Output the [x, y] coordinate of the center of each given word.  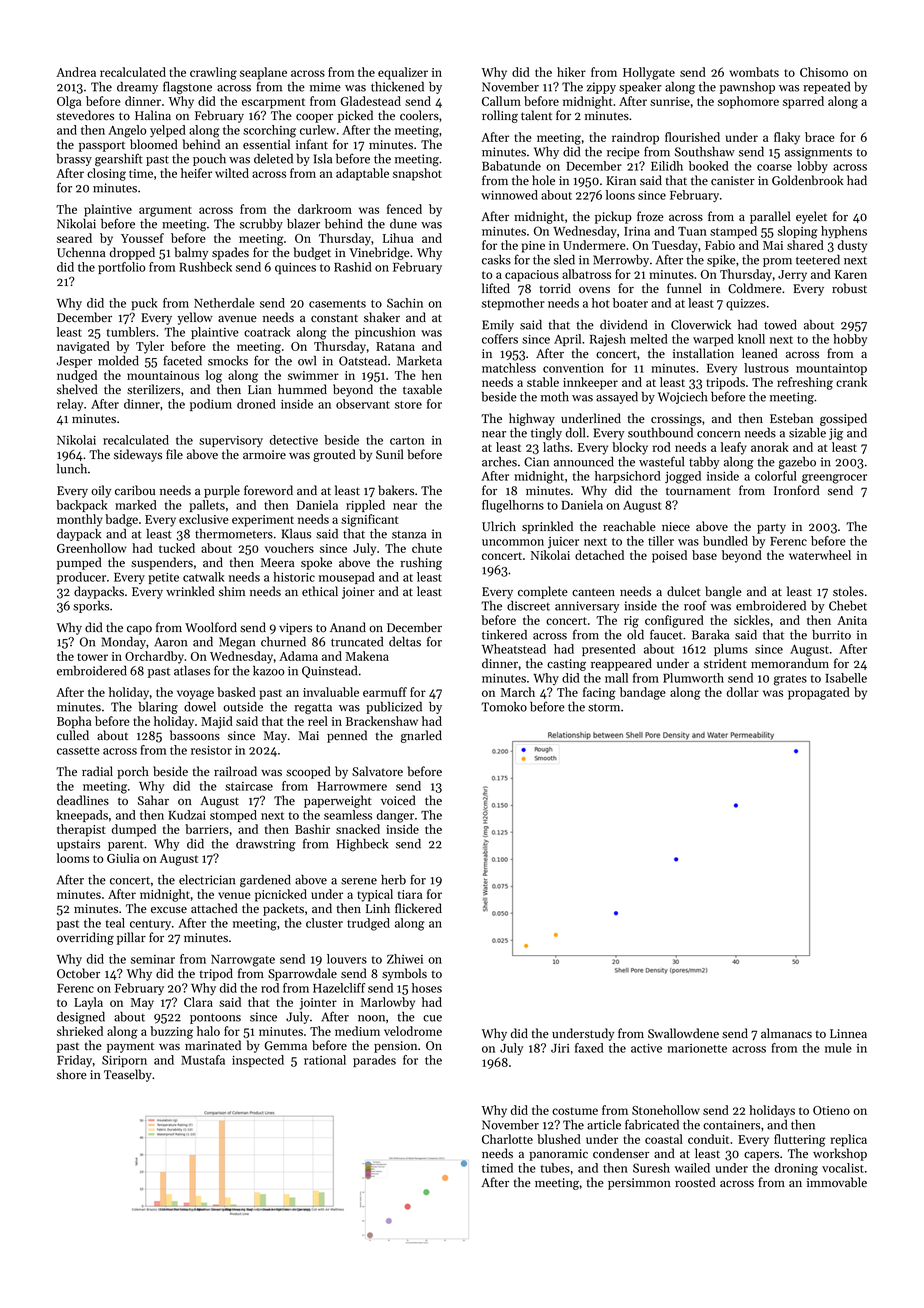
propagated [819, 693]
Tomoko [504, 706]
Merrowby [621, 260]
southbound [660, 432]
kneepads [82, 816]
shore [72, 1074]
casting [566, 665]
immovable [837, 1182]
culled [73, 735]
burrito [831, 635]
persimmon [639, 1184]
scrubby [261, 224]
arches [499, 461]
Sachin [405, 303]
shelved [77, 389]
